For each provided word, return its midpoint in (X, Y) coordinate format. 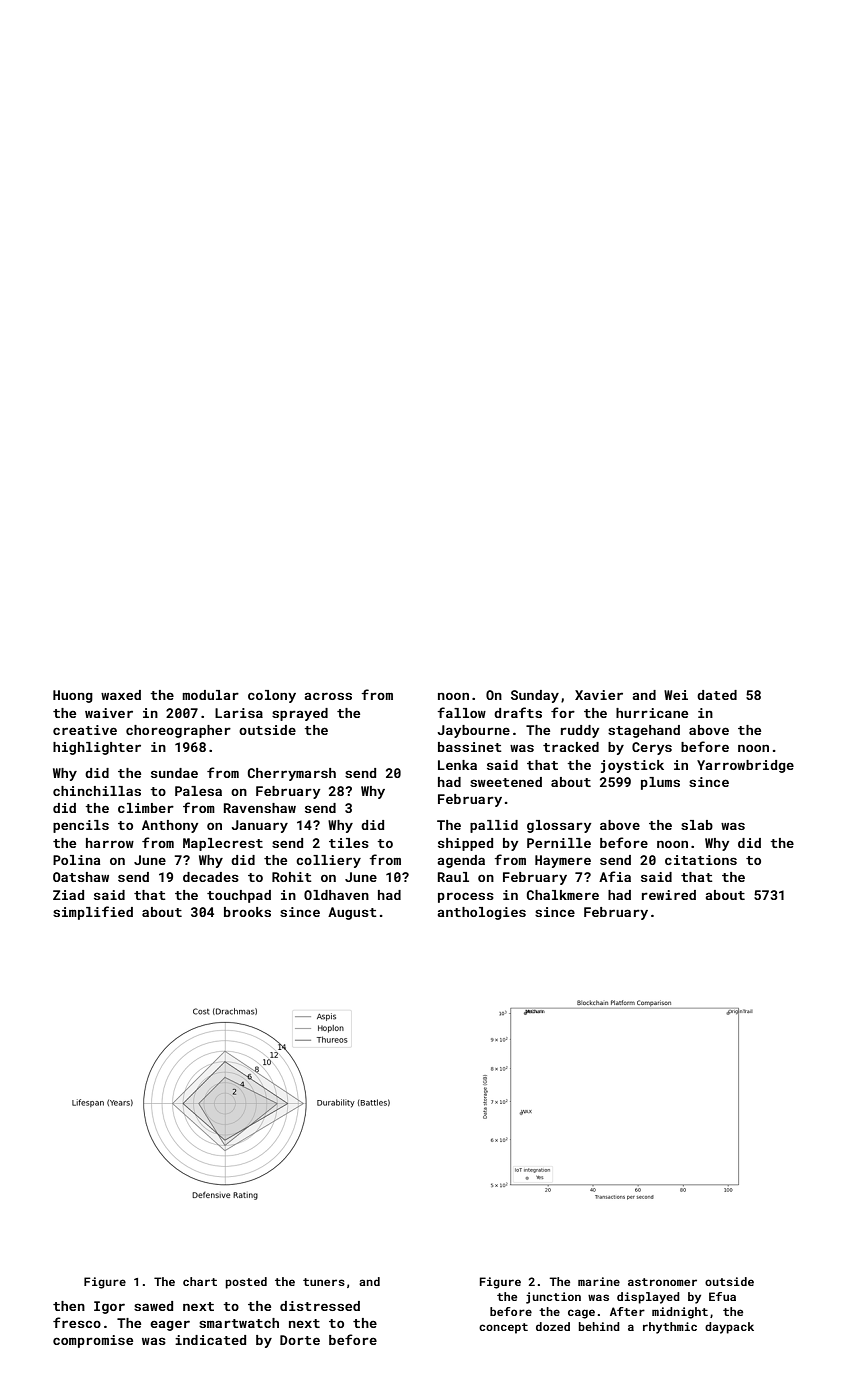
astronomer (662, 1282)
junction (553, 1298)
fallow (461, 712)
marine (599, 1281)
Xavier (599, 695)
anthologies (482, 913)
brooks (247, 912)
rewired (669, 895)
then (69, 1306)
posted (246, 1283)
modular (210, 695)
